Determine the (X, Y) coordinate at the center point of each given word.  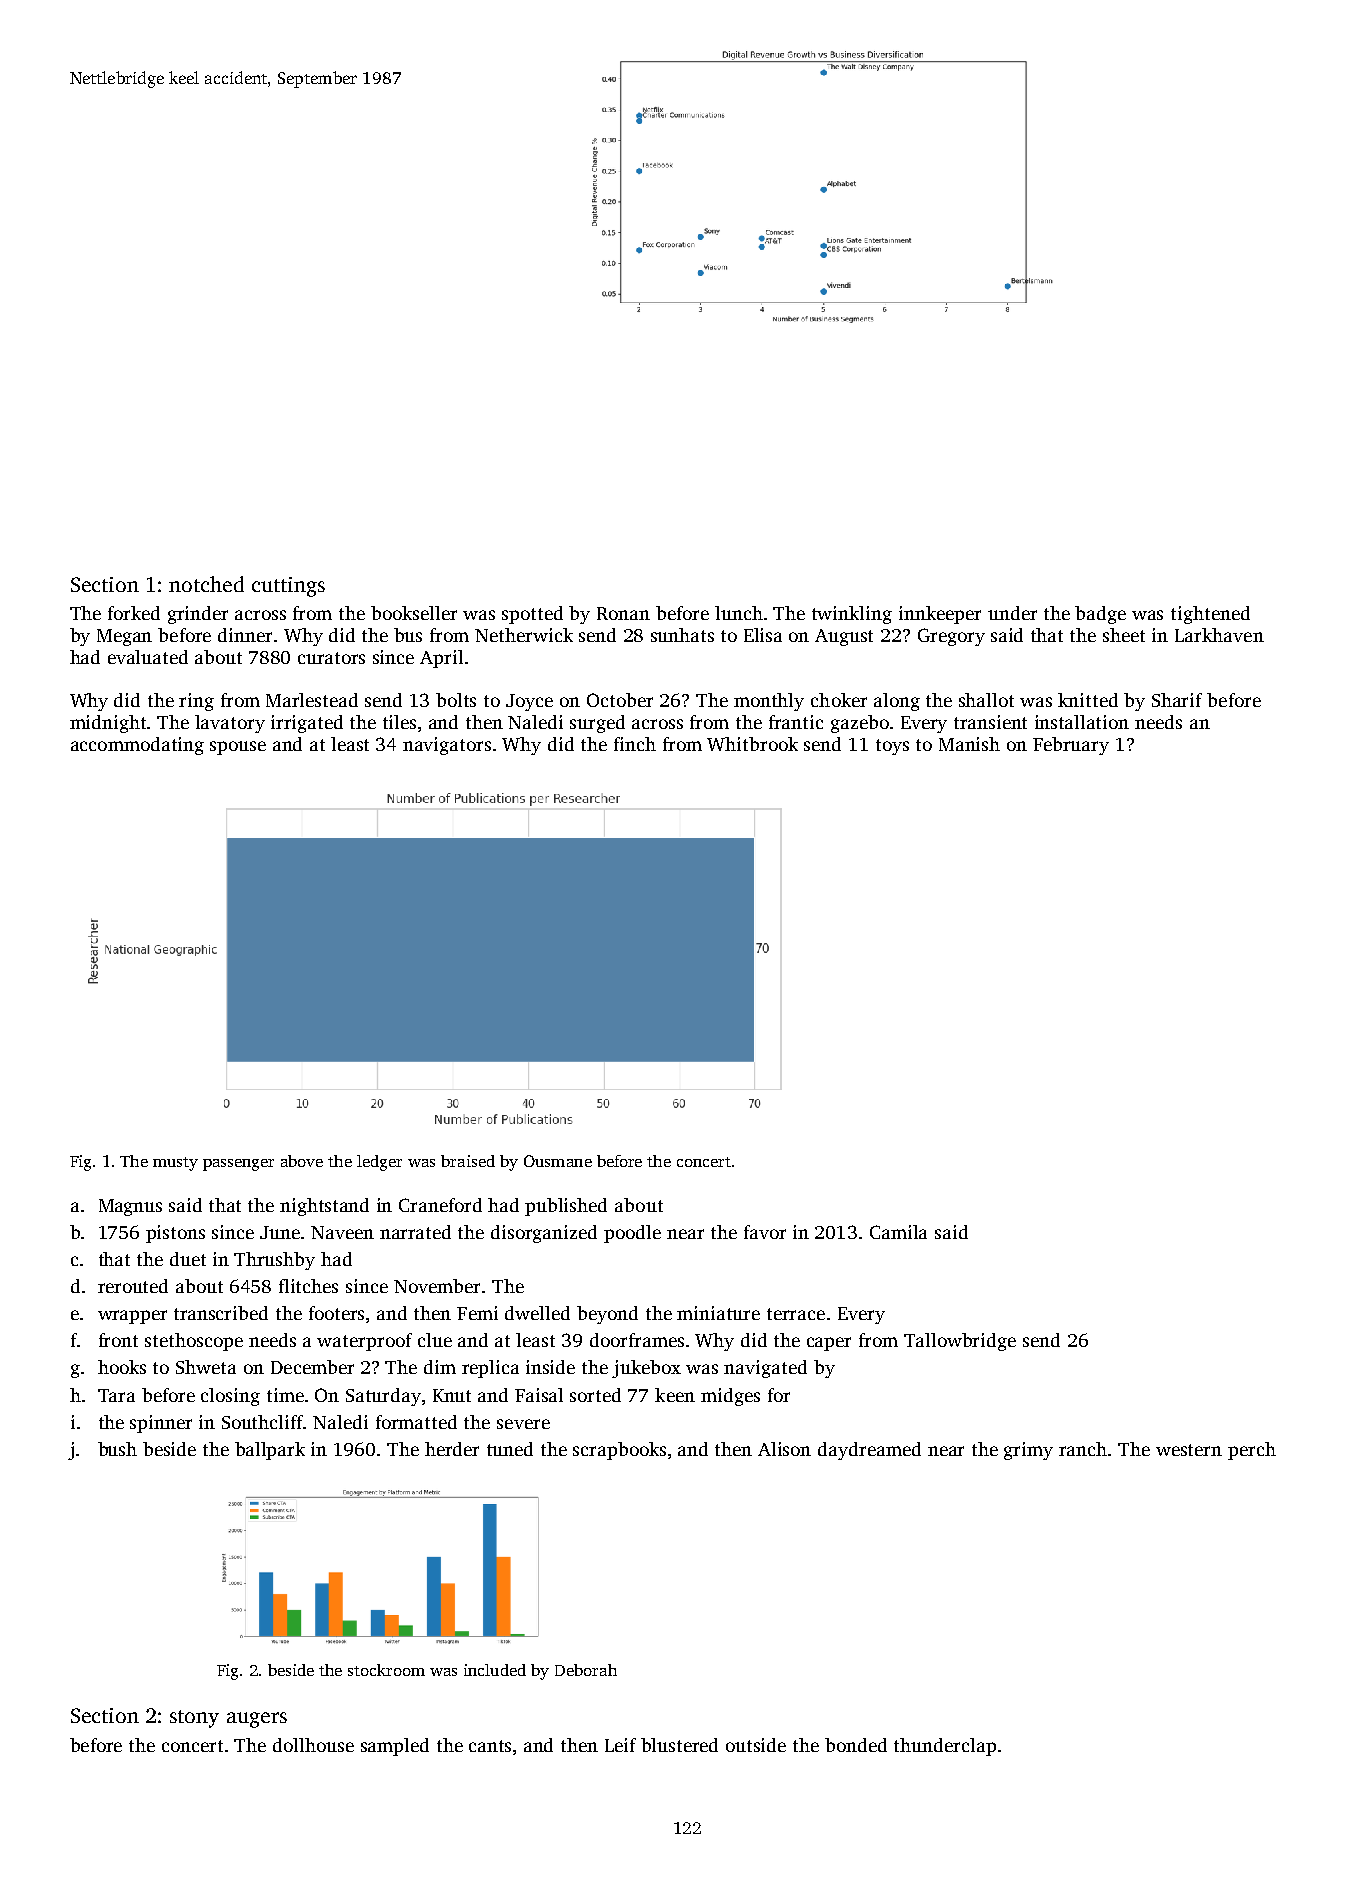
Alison (784, 1449)
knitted (1088, 700)
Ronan (623, 613)
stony (194, 1719)
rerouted (133, 1286)
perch (1252, 1451)
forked (134, 613)
